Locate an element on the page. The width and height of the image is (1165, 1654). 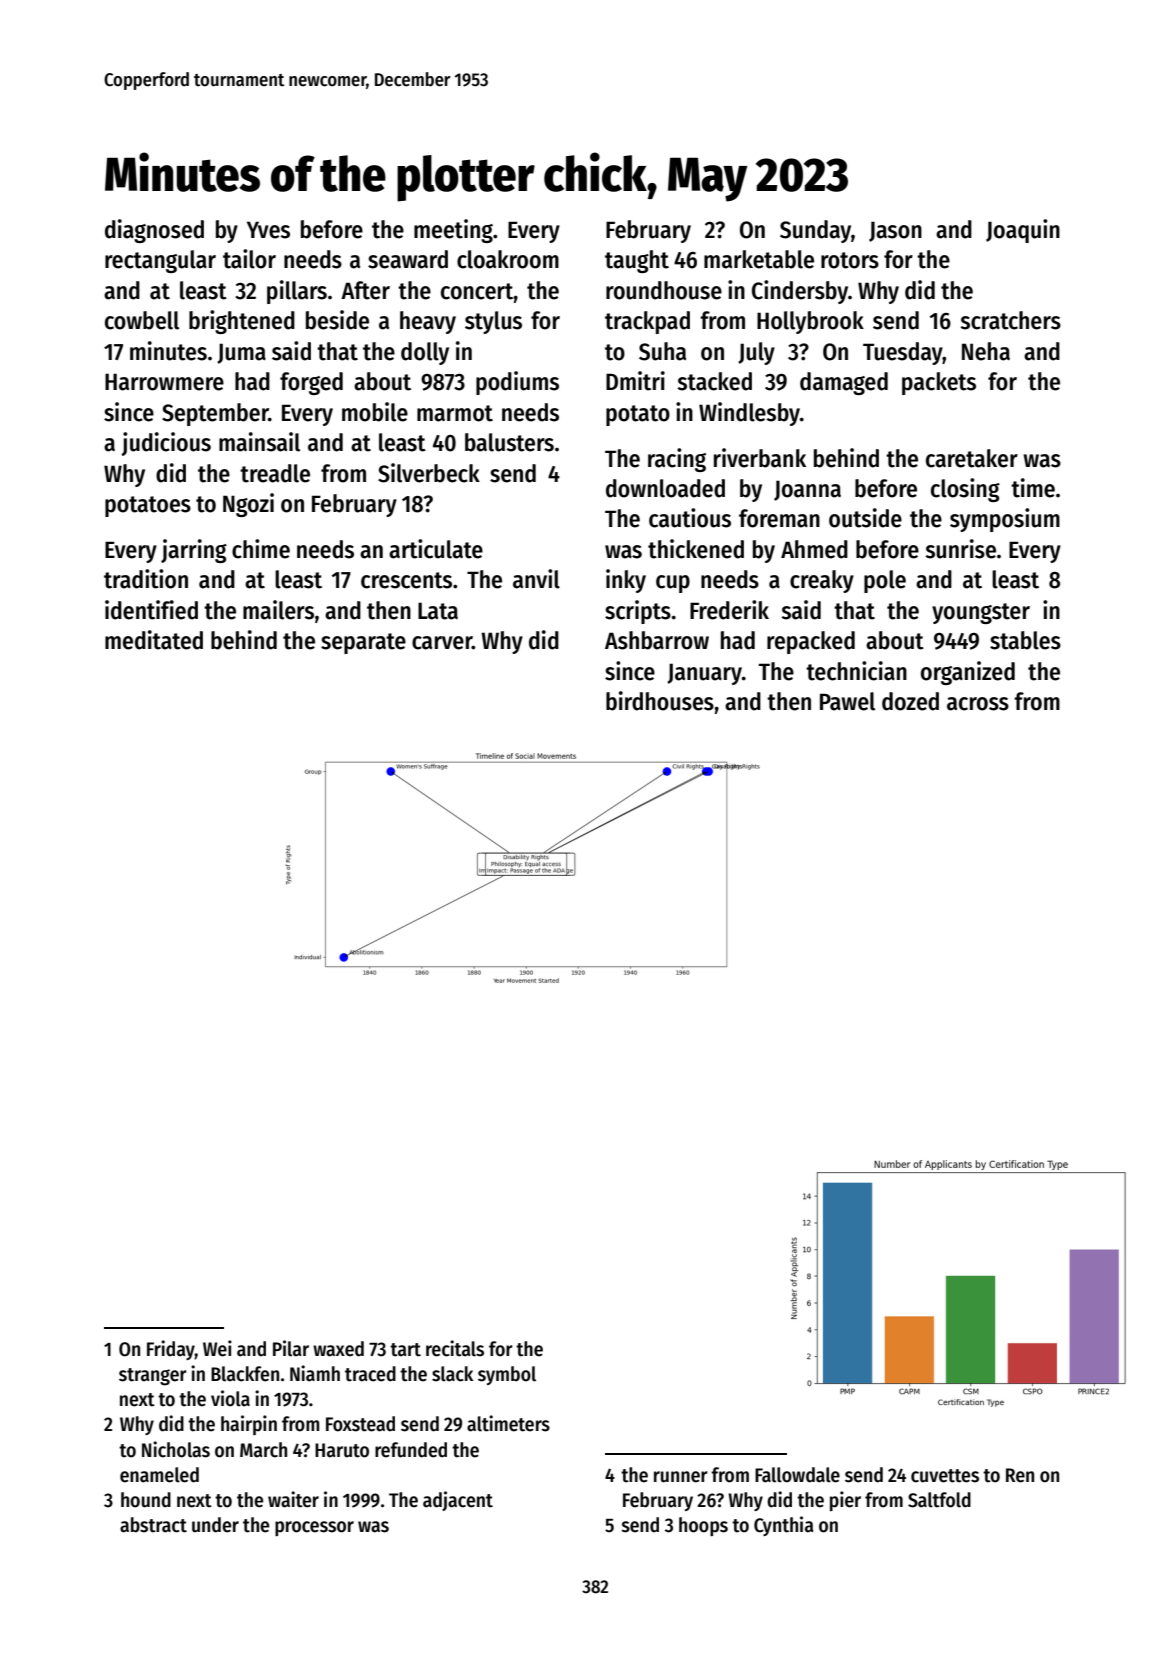
cuvettes is located at coordinates (945, 1476).
